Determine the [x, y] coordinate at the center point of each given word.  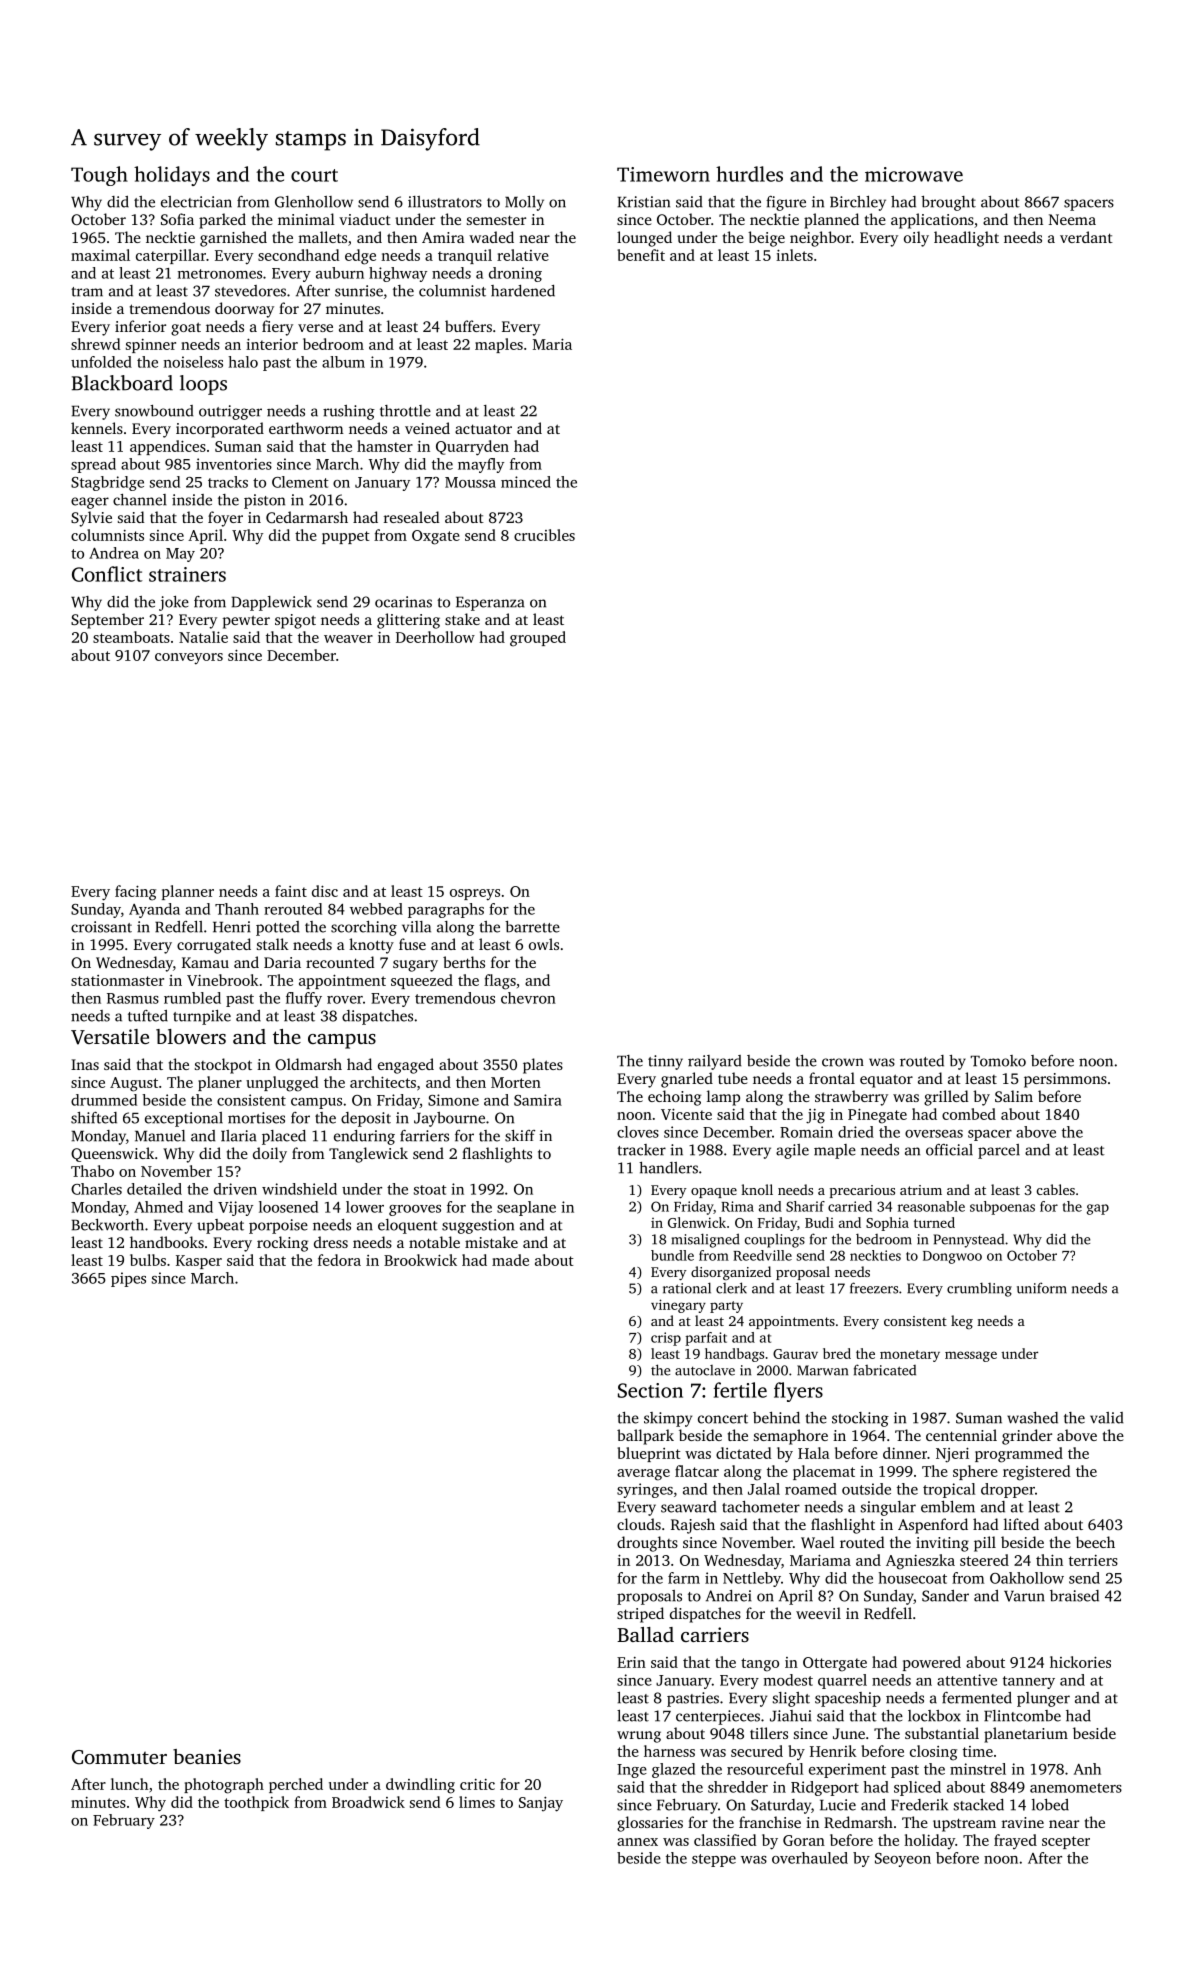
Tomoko [998, 1061]
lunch [129, 1784]
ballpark [645, 1437]
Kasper [199, 1262]
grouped [538, 639]
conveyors [189, 659]
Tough [99, 176]
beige [766, 239]
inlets [794, 255]
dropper [1008, 1490]
